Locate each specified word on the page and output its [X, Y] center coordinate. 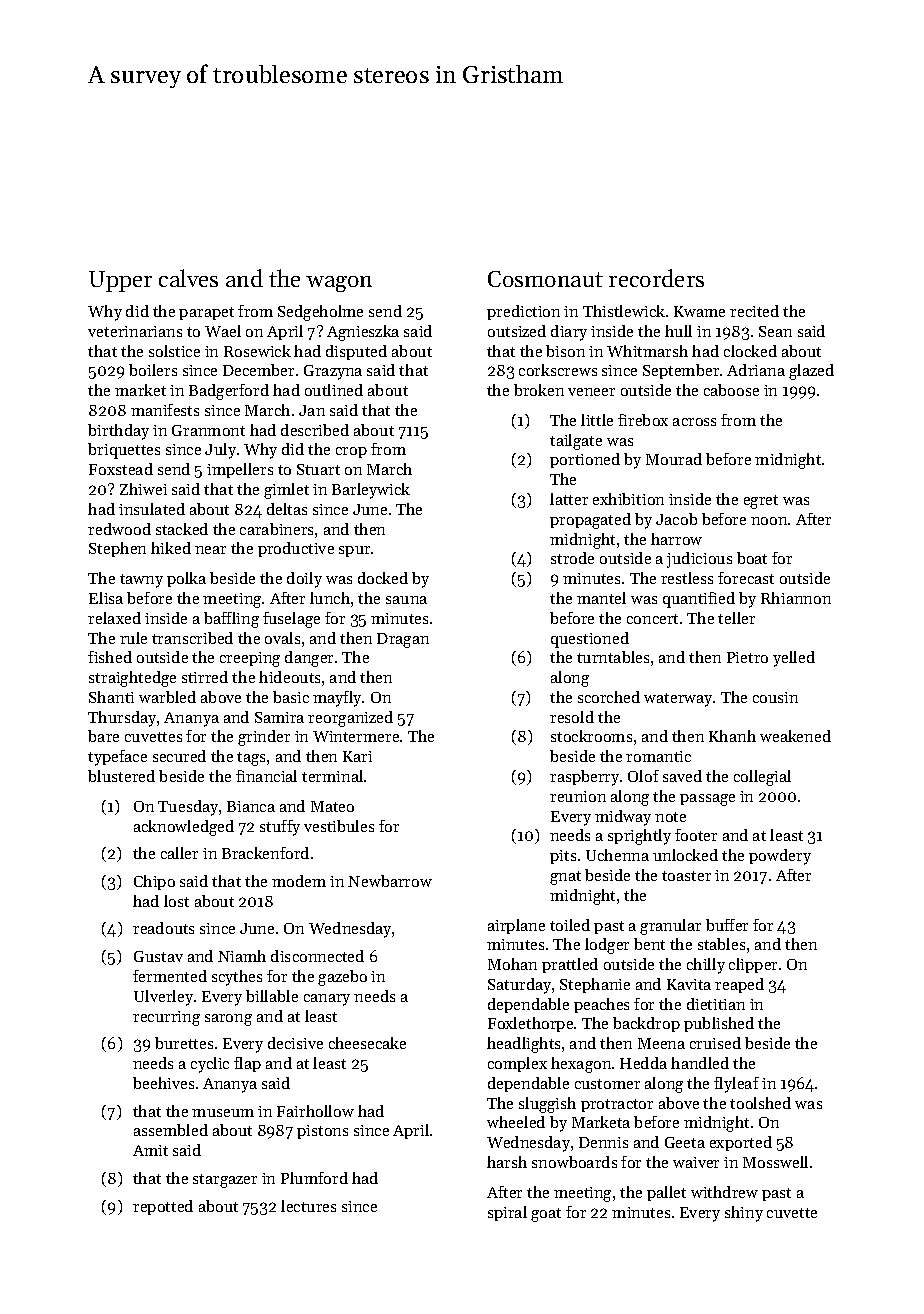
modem [299, 881]
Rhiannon [796, 598]
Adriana [756, 370]
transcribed [192, 638]
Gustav [158, 956]
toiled [570, 925]
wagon [339, 284]
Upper [120, 281]
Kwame [699, 311]
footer [696, 835]
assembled [171, 1130]
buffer [727, 925]
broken [539, 390]
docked [383, 578]
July [220, 451]
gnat [565, 878]
